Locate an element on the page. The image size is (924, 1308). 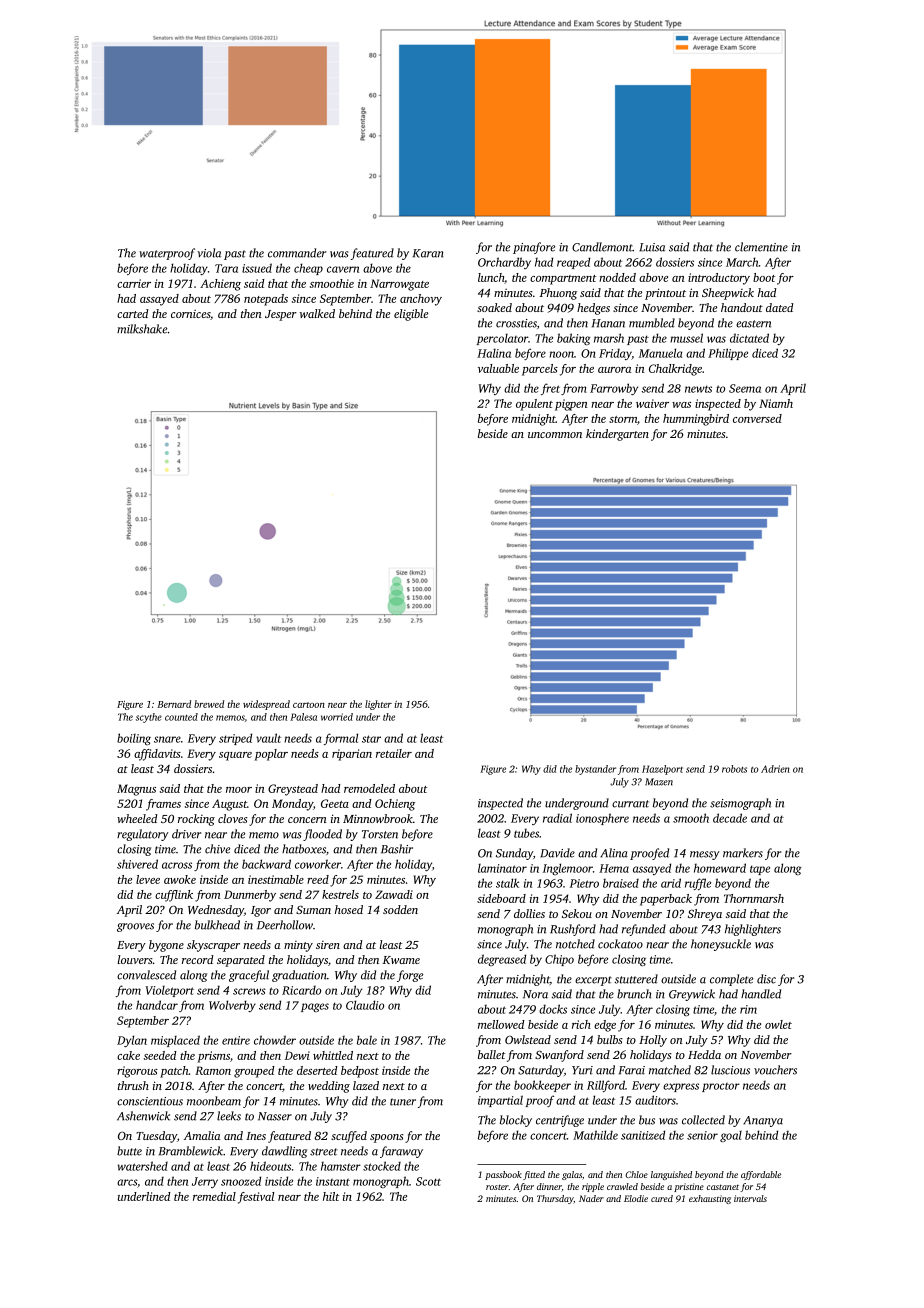
Adrien is located at coordinates (775, 769).
